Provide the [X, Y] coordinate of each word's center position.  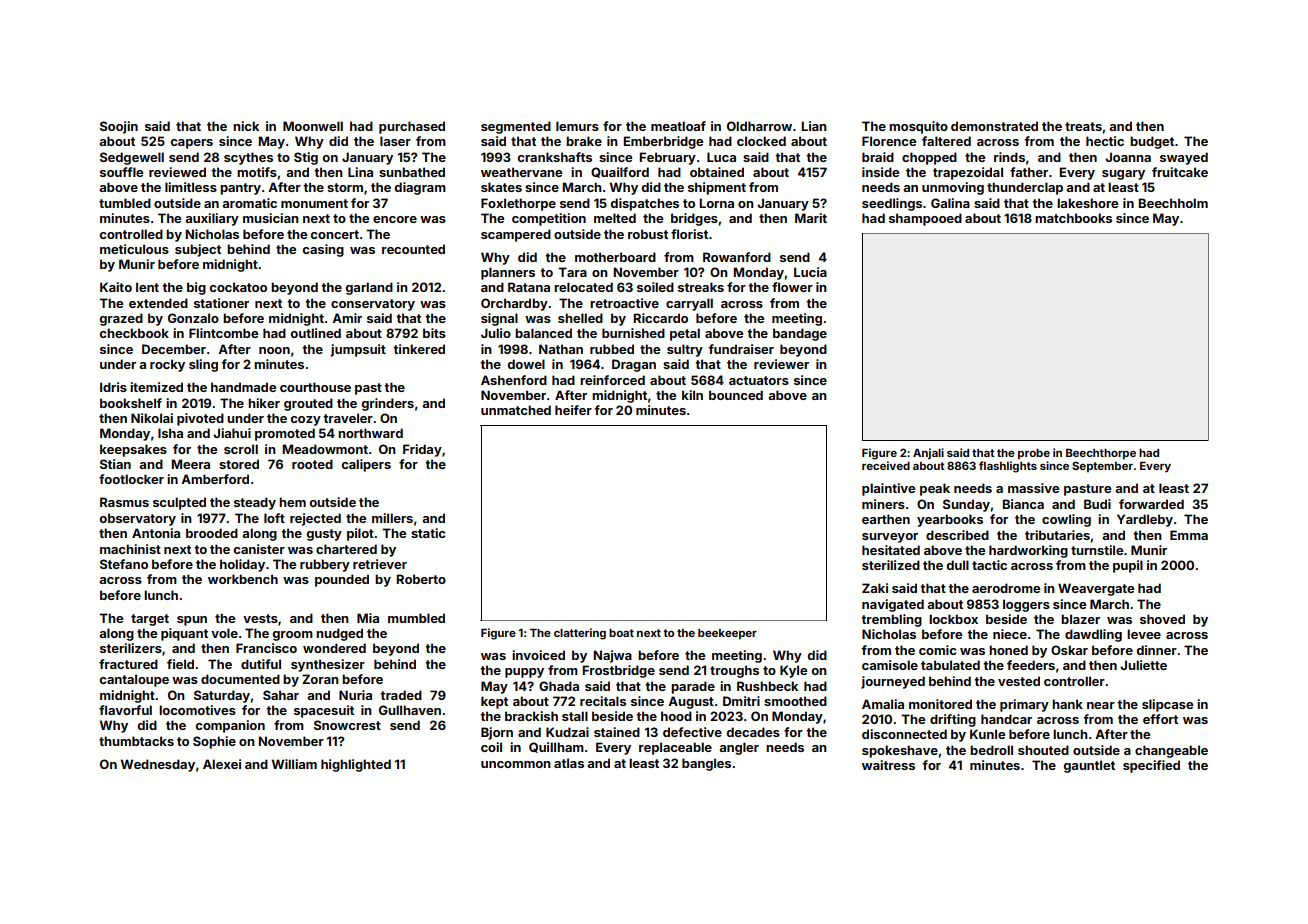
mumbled [416, 618]
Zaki [875, 588]
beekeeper [727, 634]
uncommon [516, 764]
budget [1152, 142]
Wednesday [158, 765]
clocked [761, 141]
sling [203, 365]
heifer [573, 410]
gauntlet [1089, 766]
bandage [800, 334]
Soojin [119, 127]
